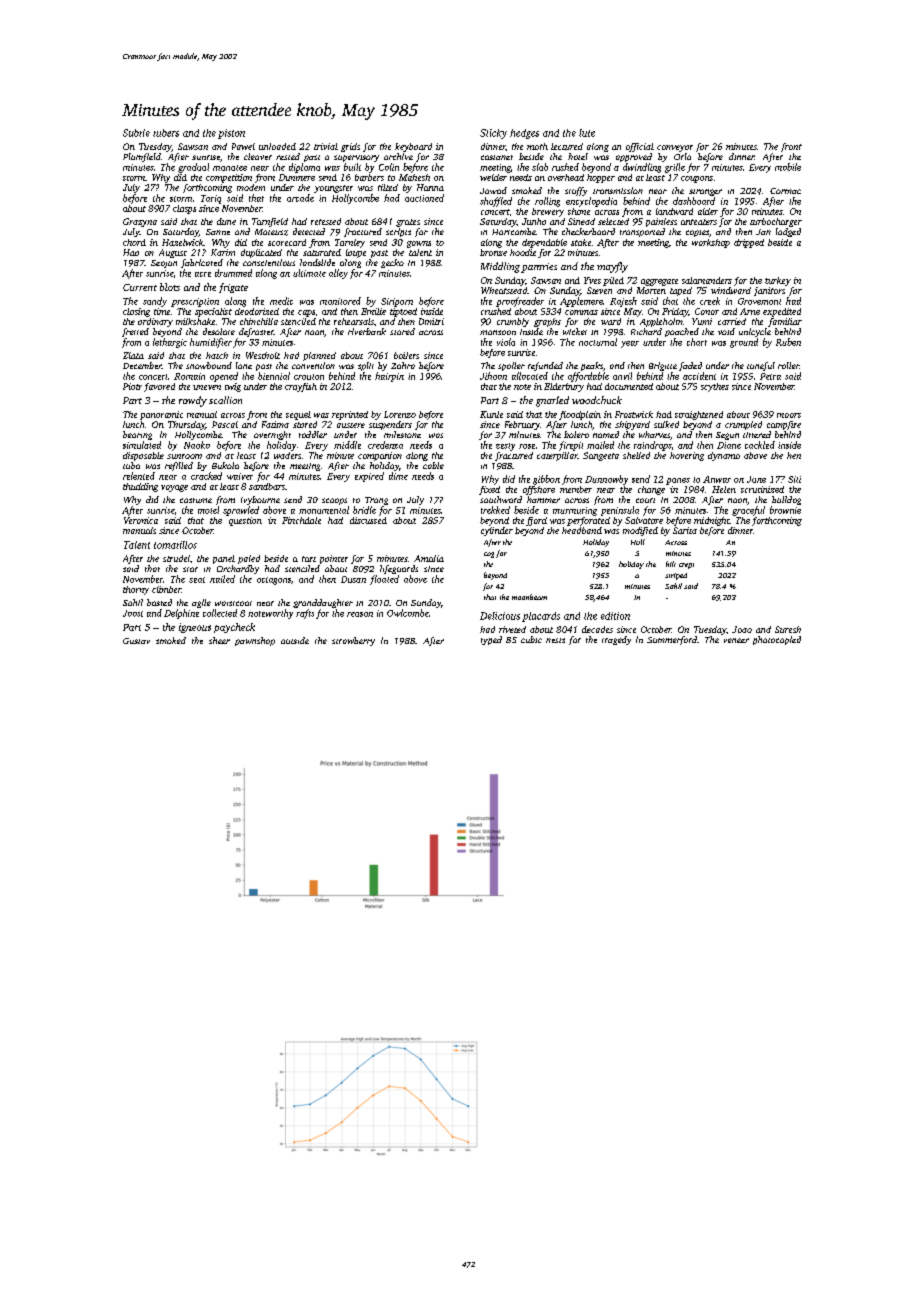  I want to click on transported, so click(642, 232).
